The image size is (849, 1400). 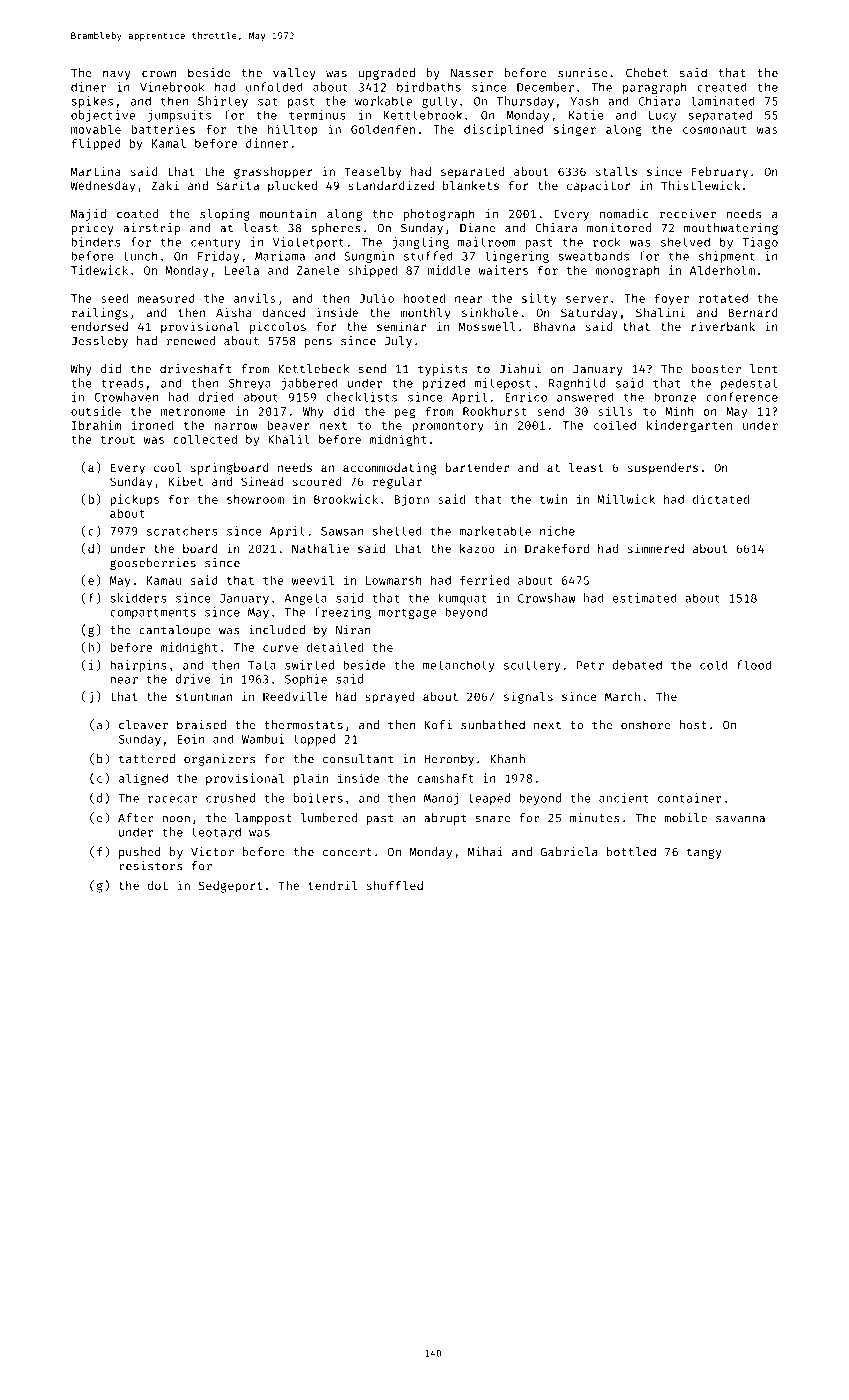 What do you see at coordinates (138, 666) in the screenshot?
I see `hairpins` at bounding box center [138, 666].
